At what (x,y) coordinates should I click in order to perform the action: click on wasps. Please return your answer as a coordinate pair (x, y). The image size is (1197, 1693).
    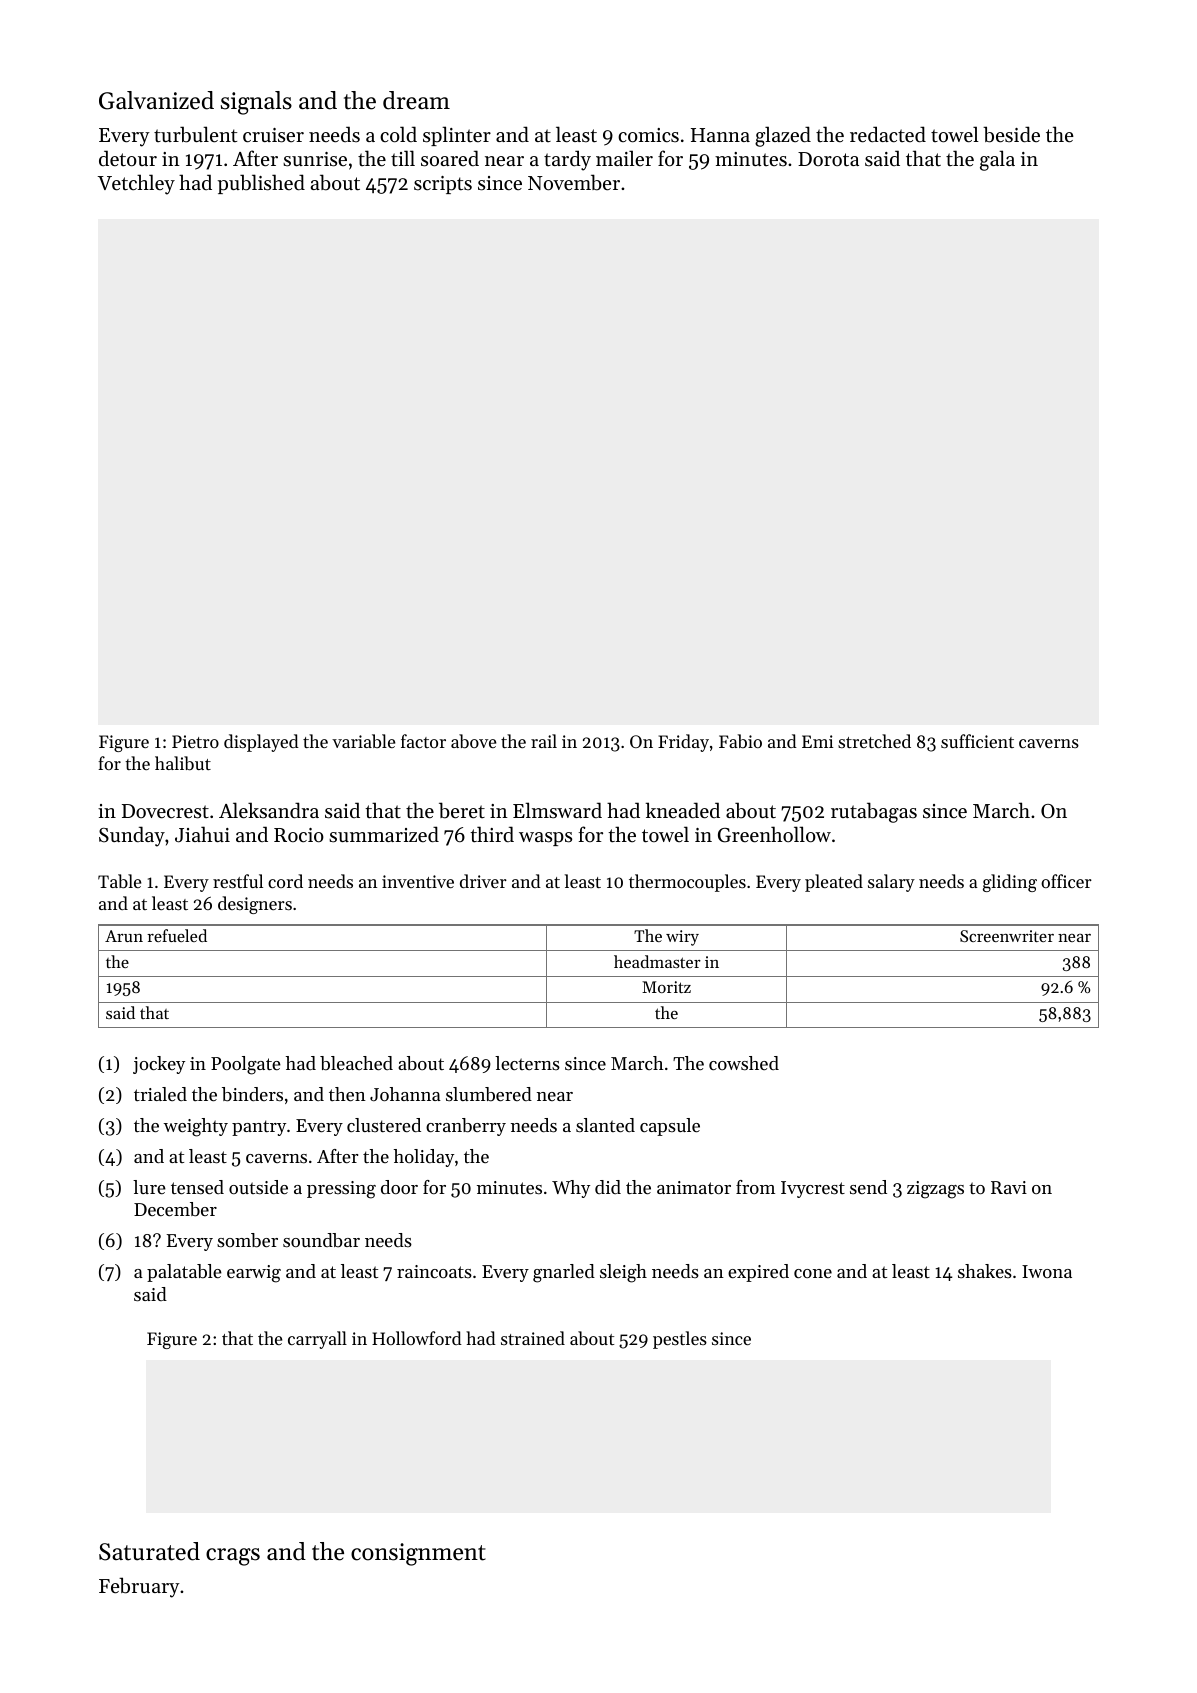
    Looking at the image, I should click on (545, 839).
